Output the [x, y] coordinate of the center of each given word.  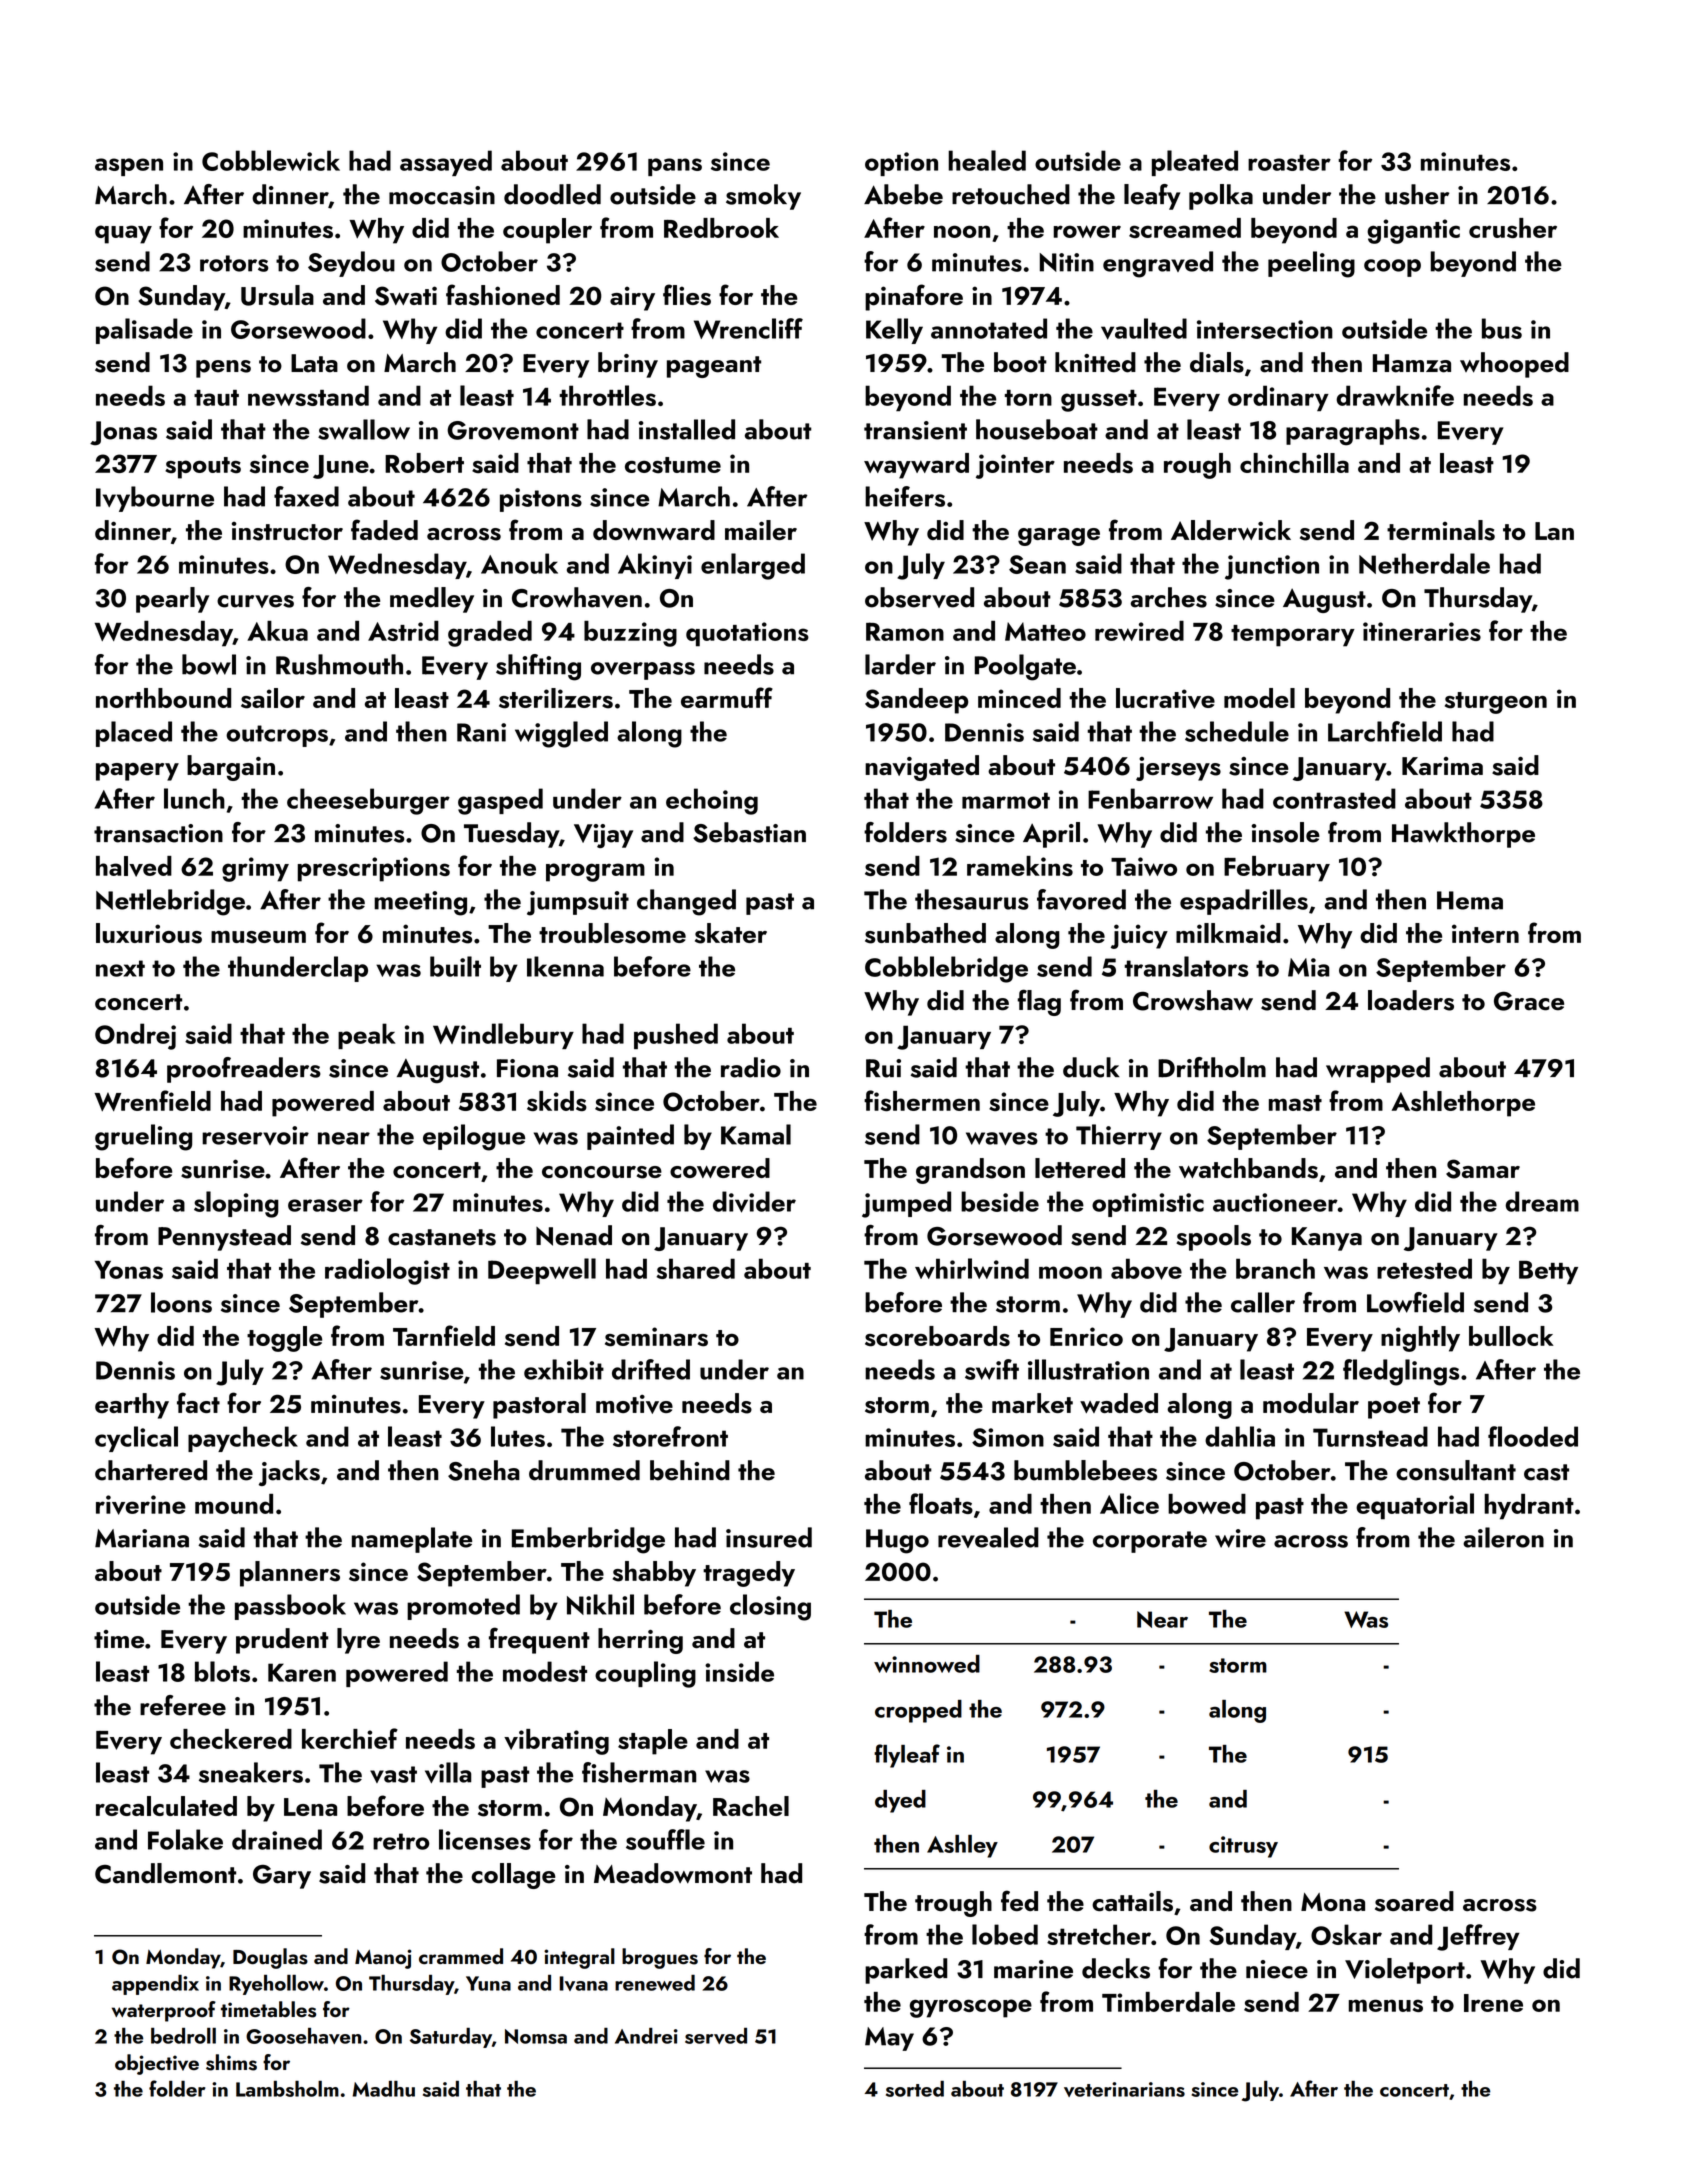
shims [231, 2062]
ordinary [1278, 398]
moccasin [442, 195]
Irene [1493, 2003]
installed [687, 429]
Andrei [646, 2036]
